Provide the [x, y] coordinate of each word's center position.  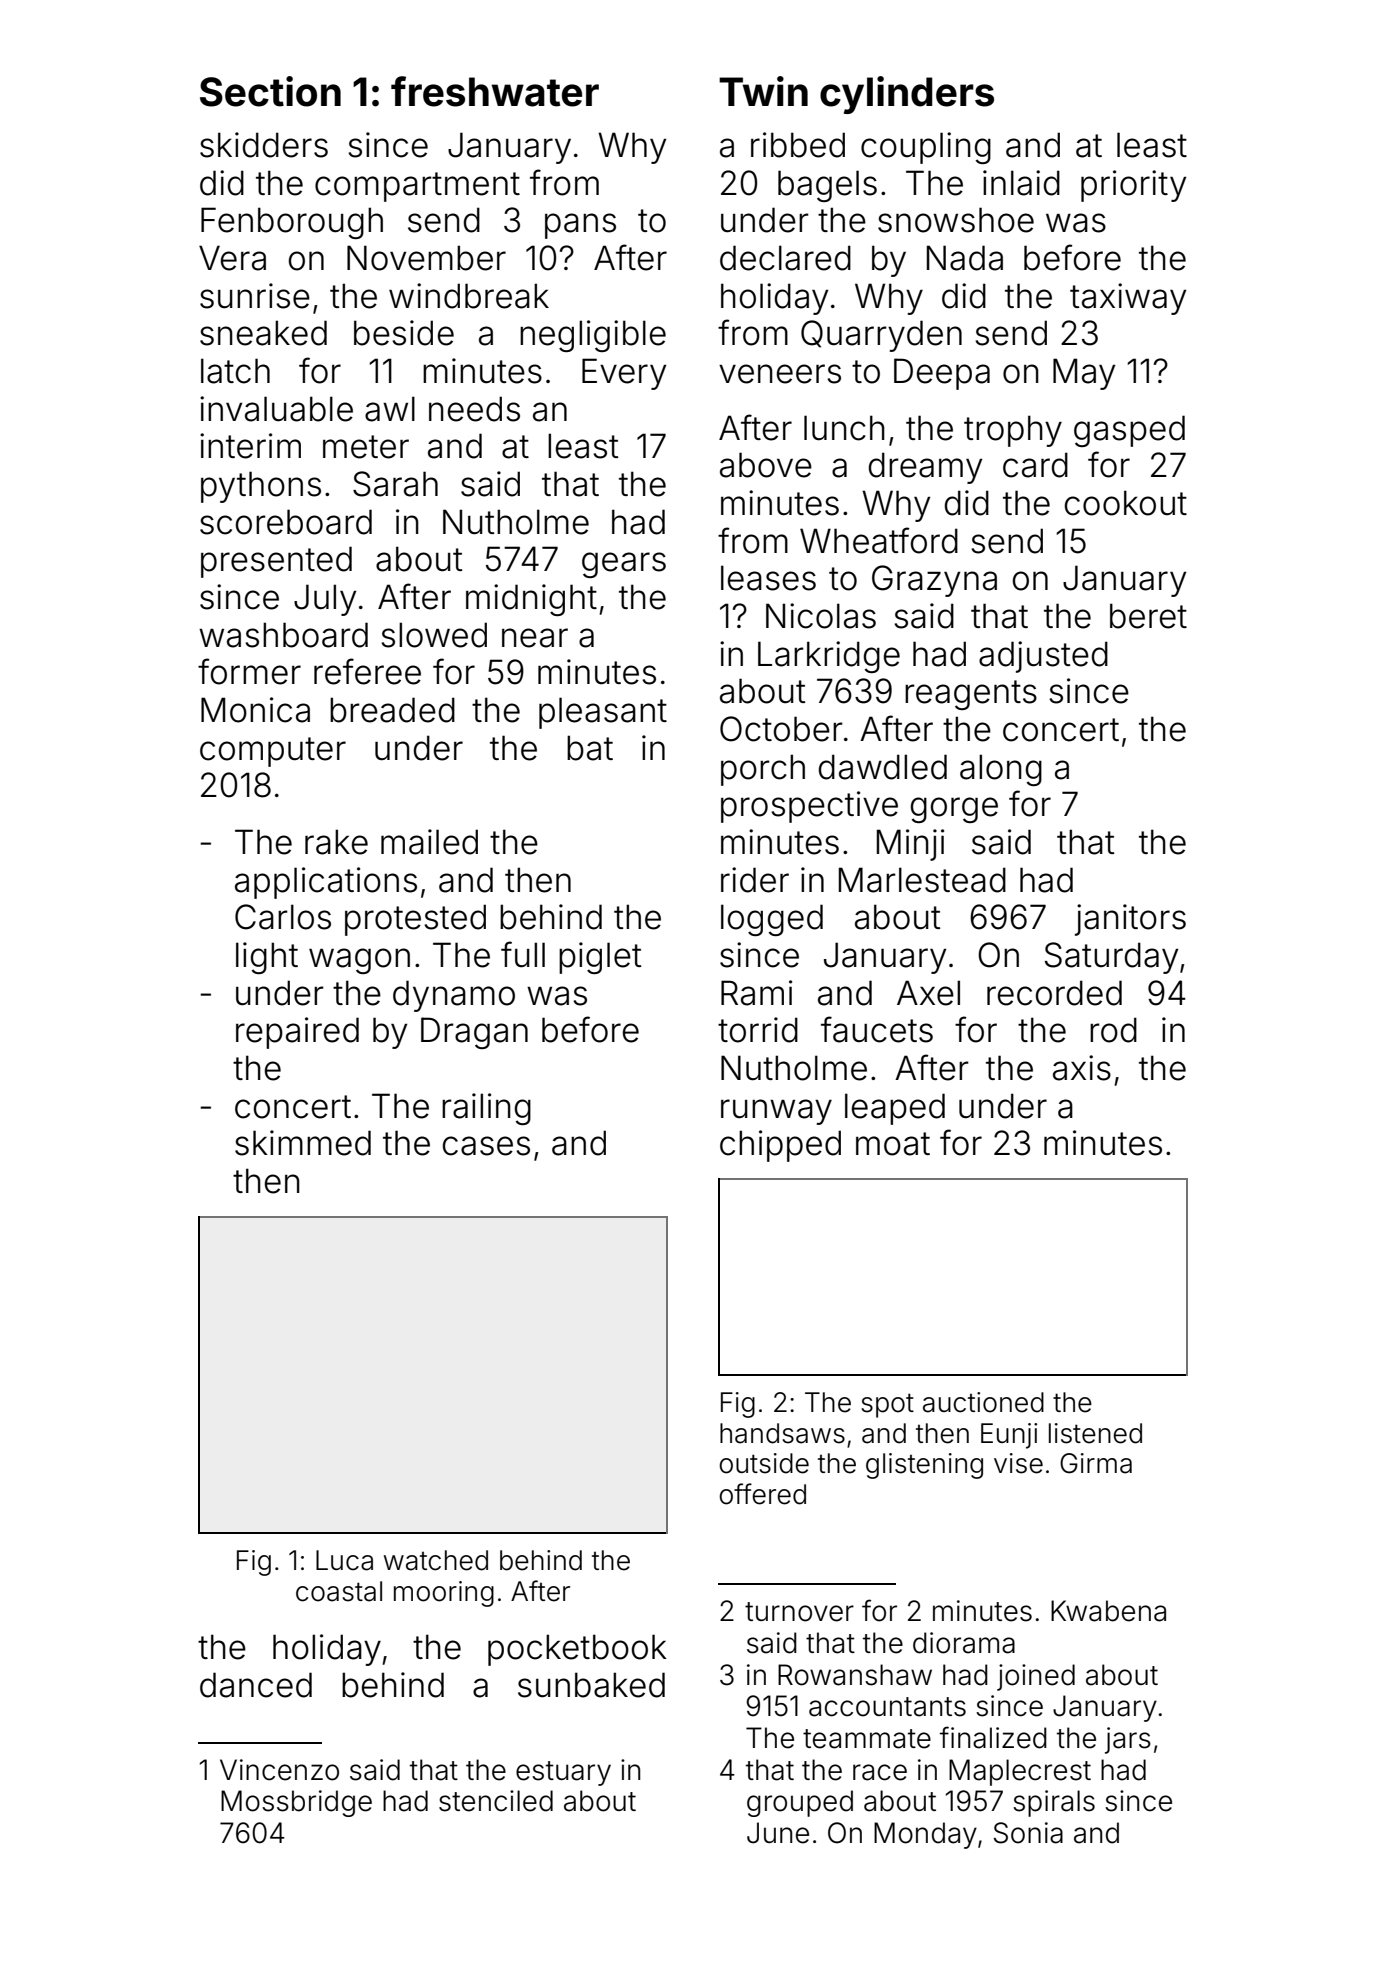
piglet [600, 958]
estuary [563, 1773]
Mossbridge [296, 1803]
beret [1148, 616]
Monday [925, 1835]
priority [1133, 186]
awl [390, 409]
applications [326, 883]
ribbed [798, 145]
